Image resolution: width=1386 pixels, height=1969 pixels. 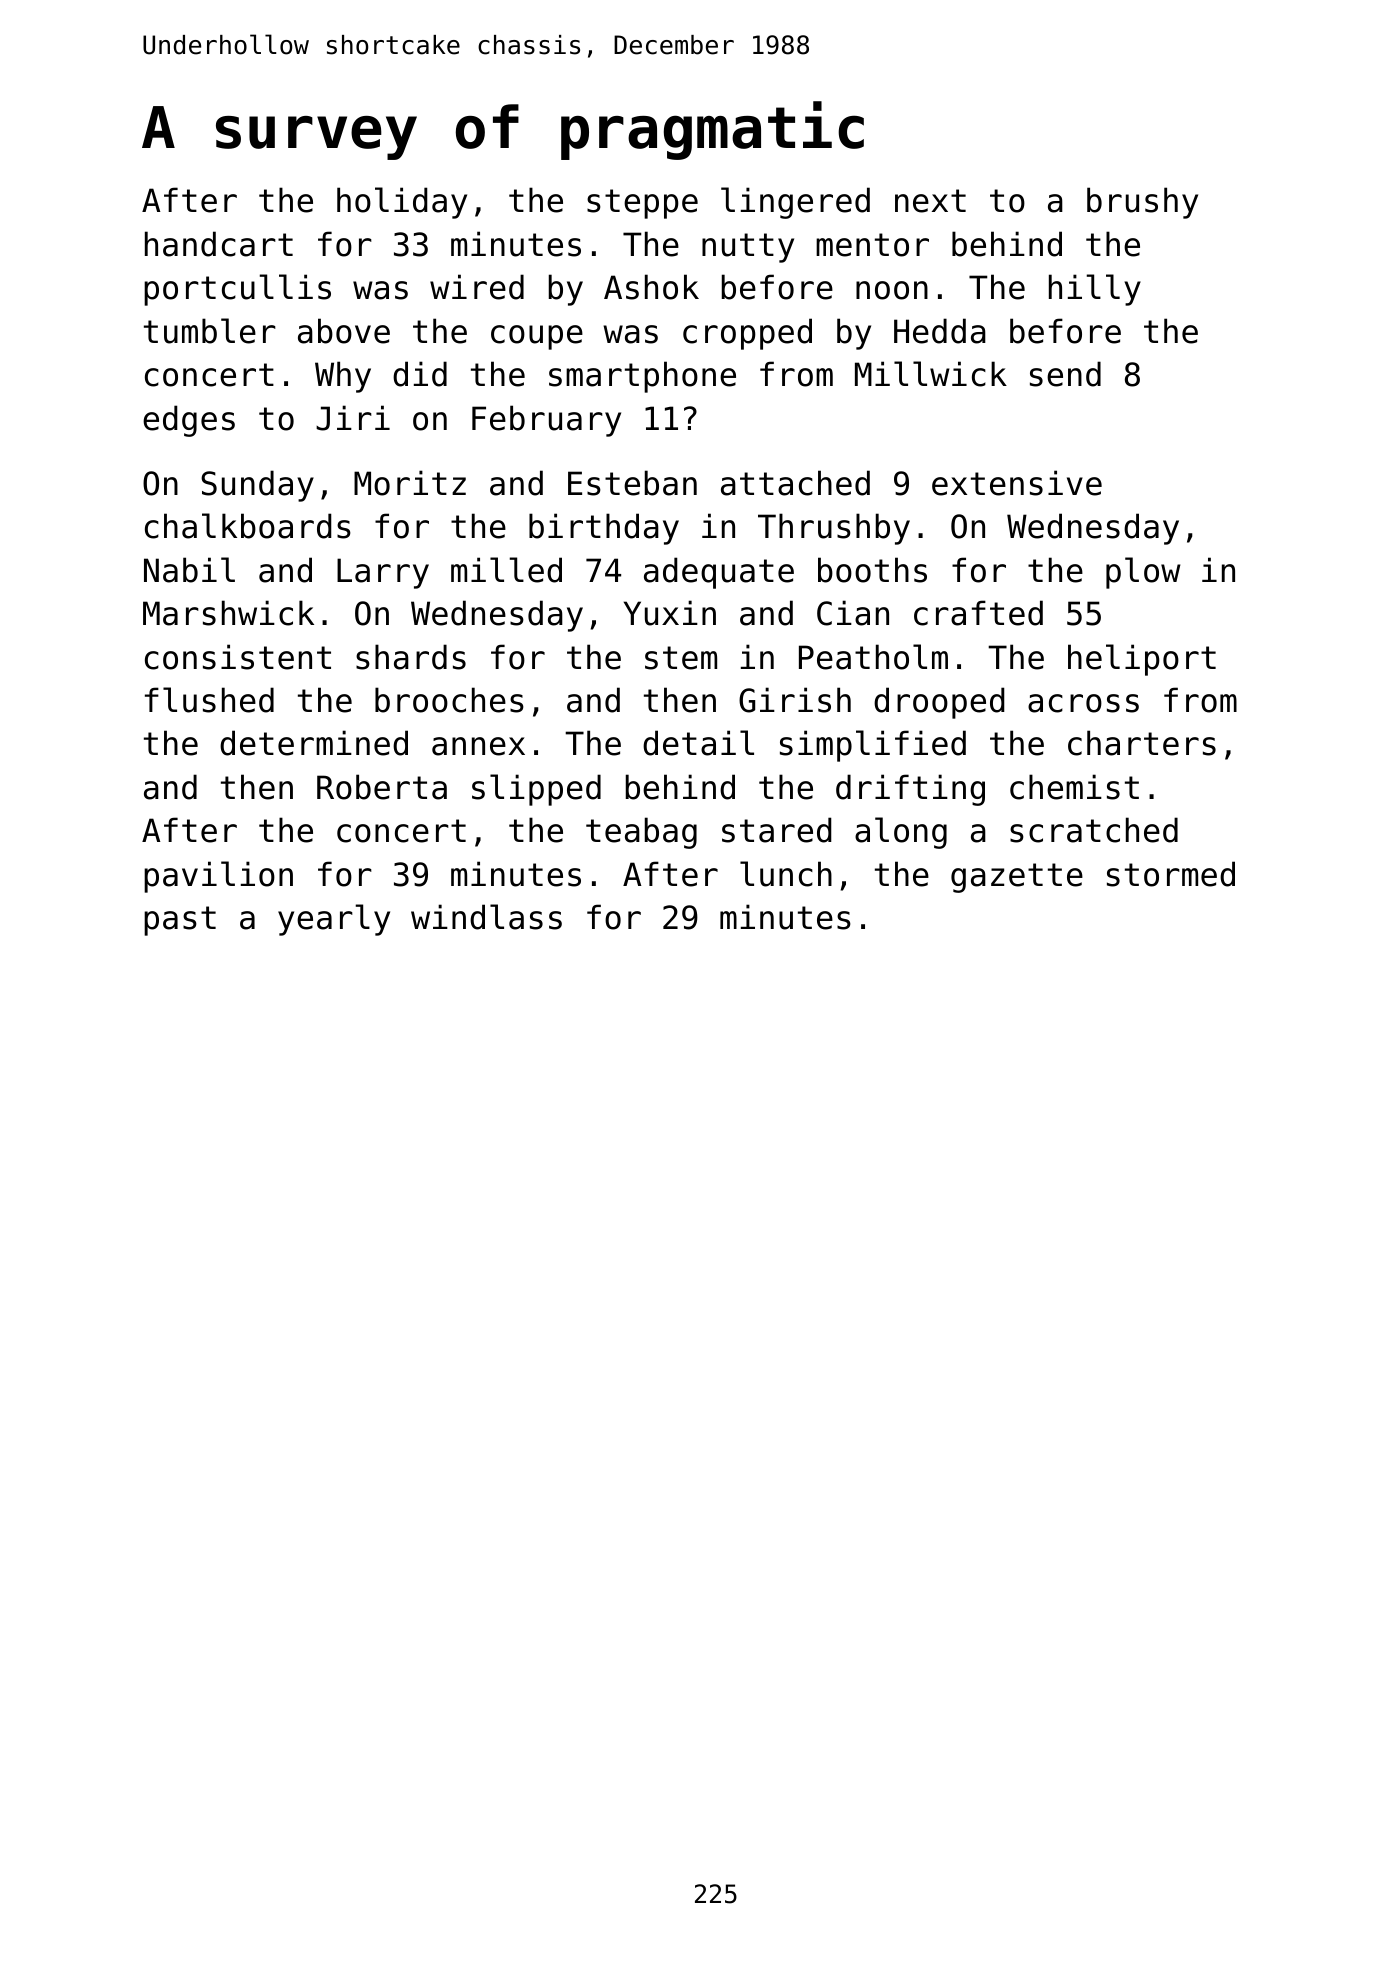 What do you see at coordinates (1142, 203) in the screenshot?
I see `brushy` at bounding box center [1142, 203].
